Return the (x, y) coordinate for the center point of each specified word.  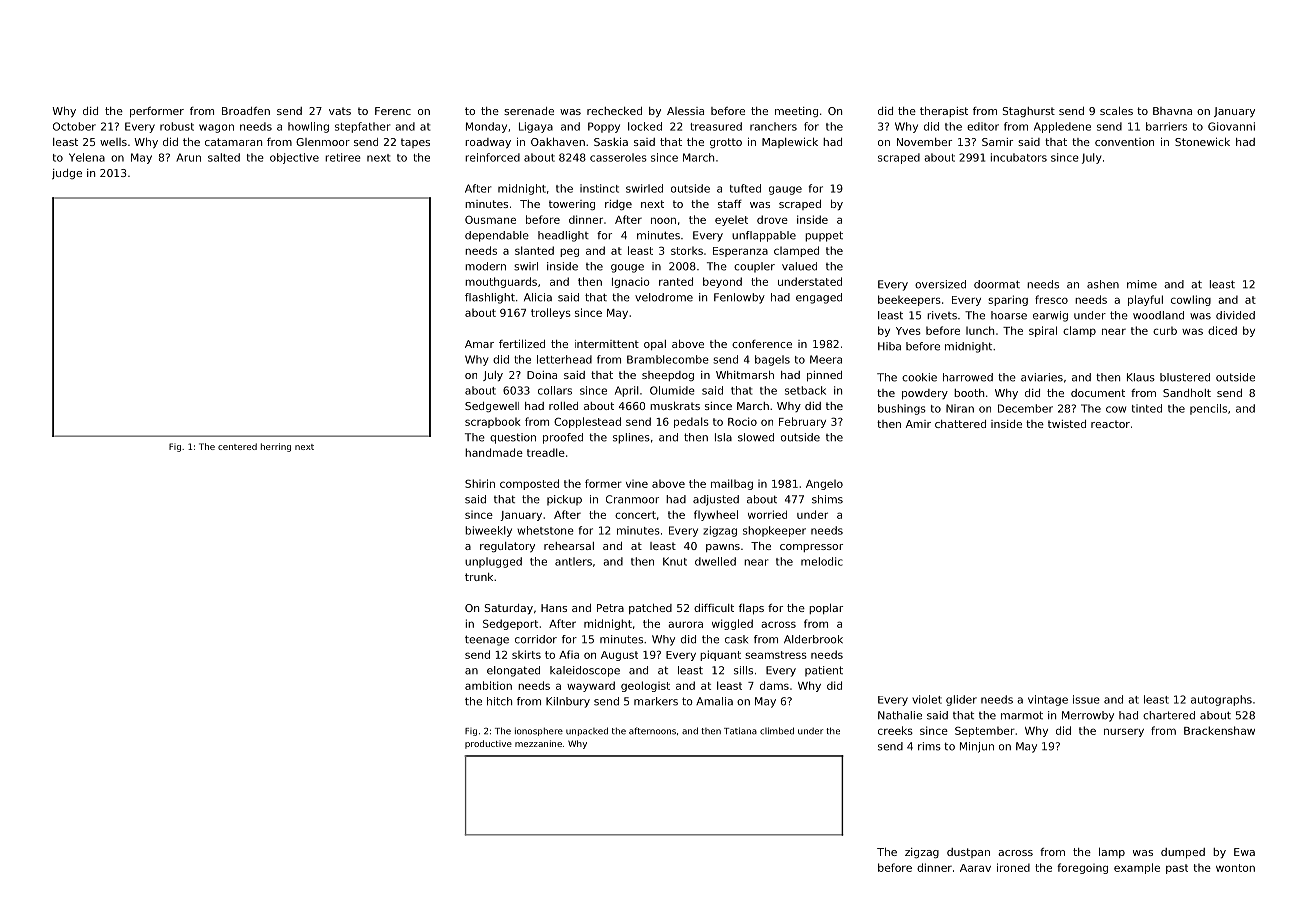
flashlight (490, 298)
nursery (1124, 732)
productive (488, 744)
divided (1235, 315)
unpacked (587, 731)
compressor (811, 548)
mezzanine (538, 743)
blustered (1185, 377)
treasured (716, 126)
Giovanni (1231, 126)
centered (237, 446)
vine (637, 483)
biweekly (488, 531)
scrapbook (493, 422)
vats (340, 111)
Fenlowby (739, 298)
